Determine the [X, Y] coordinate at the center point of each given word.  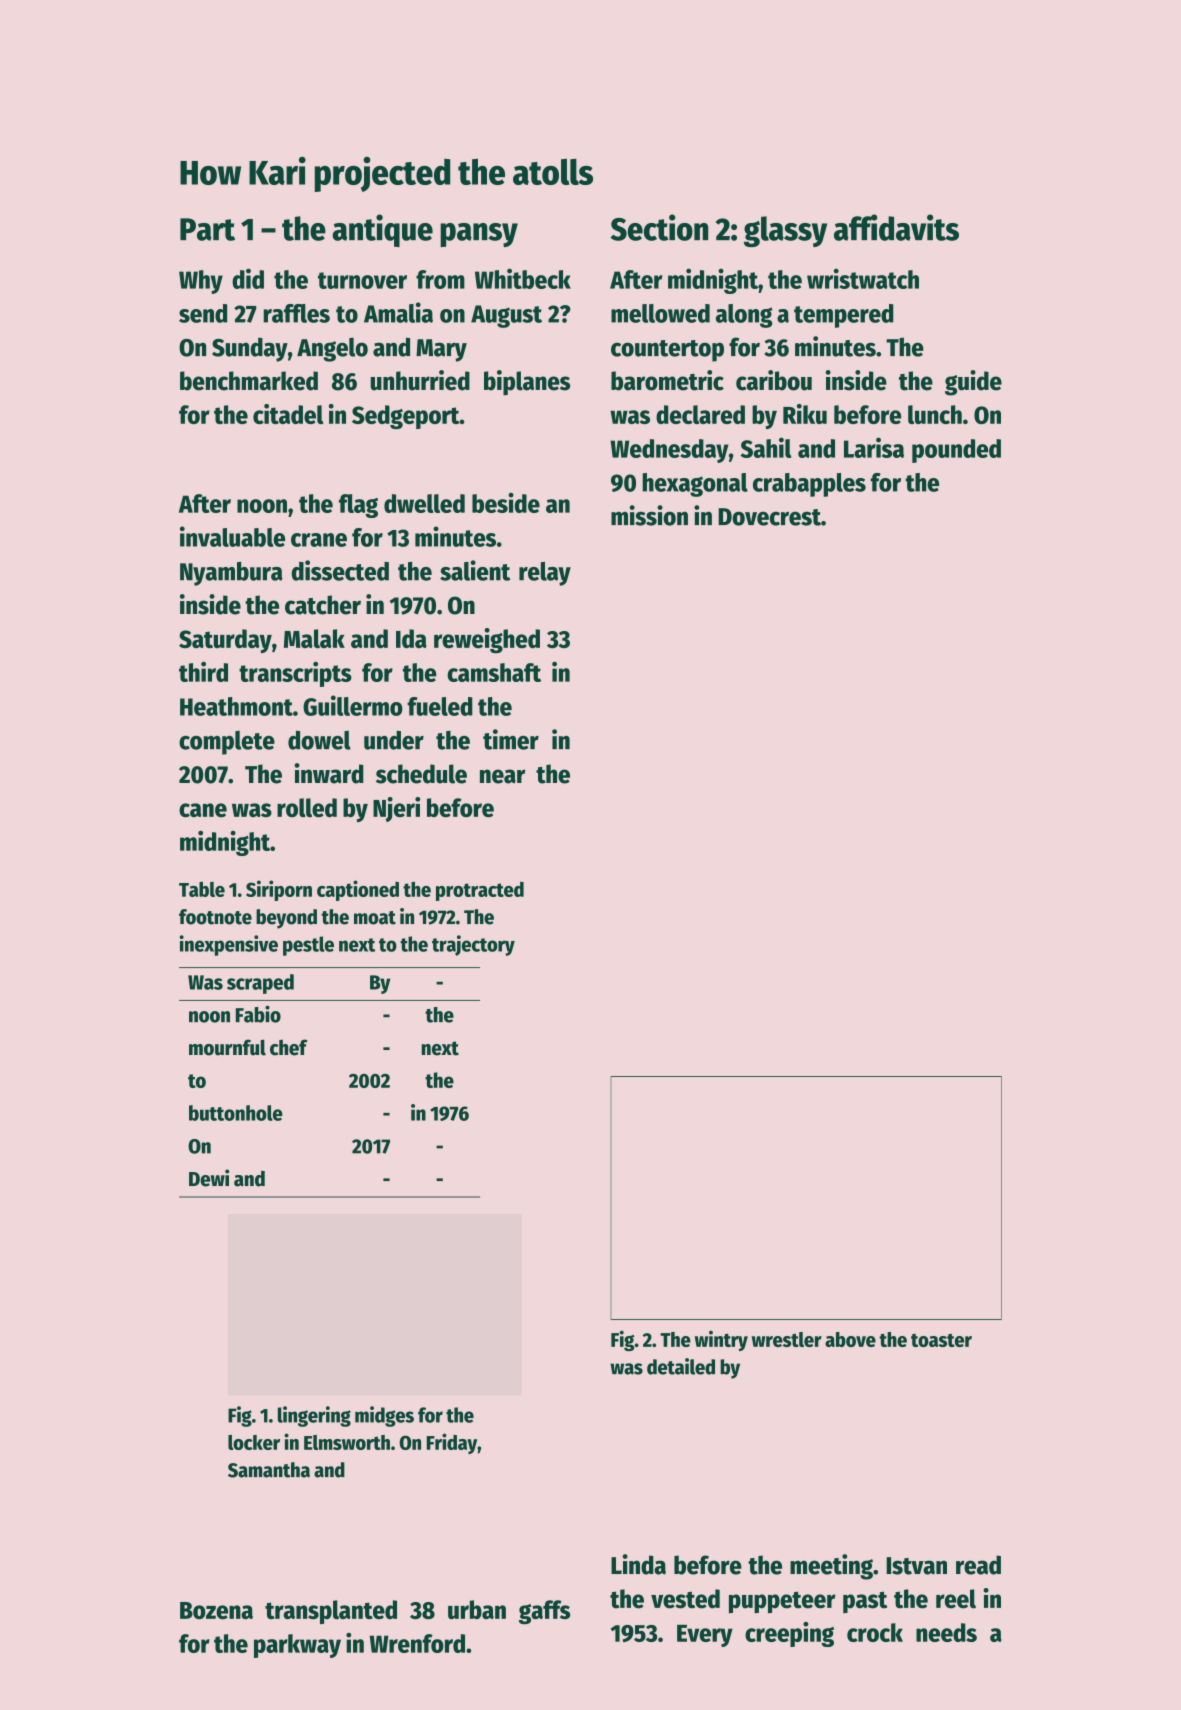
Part [207, 229]
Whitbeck [523, 278]
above [850, 1339]
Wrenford [417, 1643]
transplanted [331, 1612]
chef [289, 1047]
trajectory [473, 945]
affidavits [896, 227]
